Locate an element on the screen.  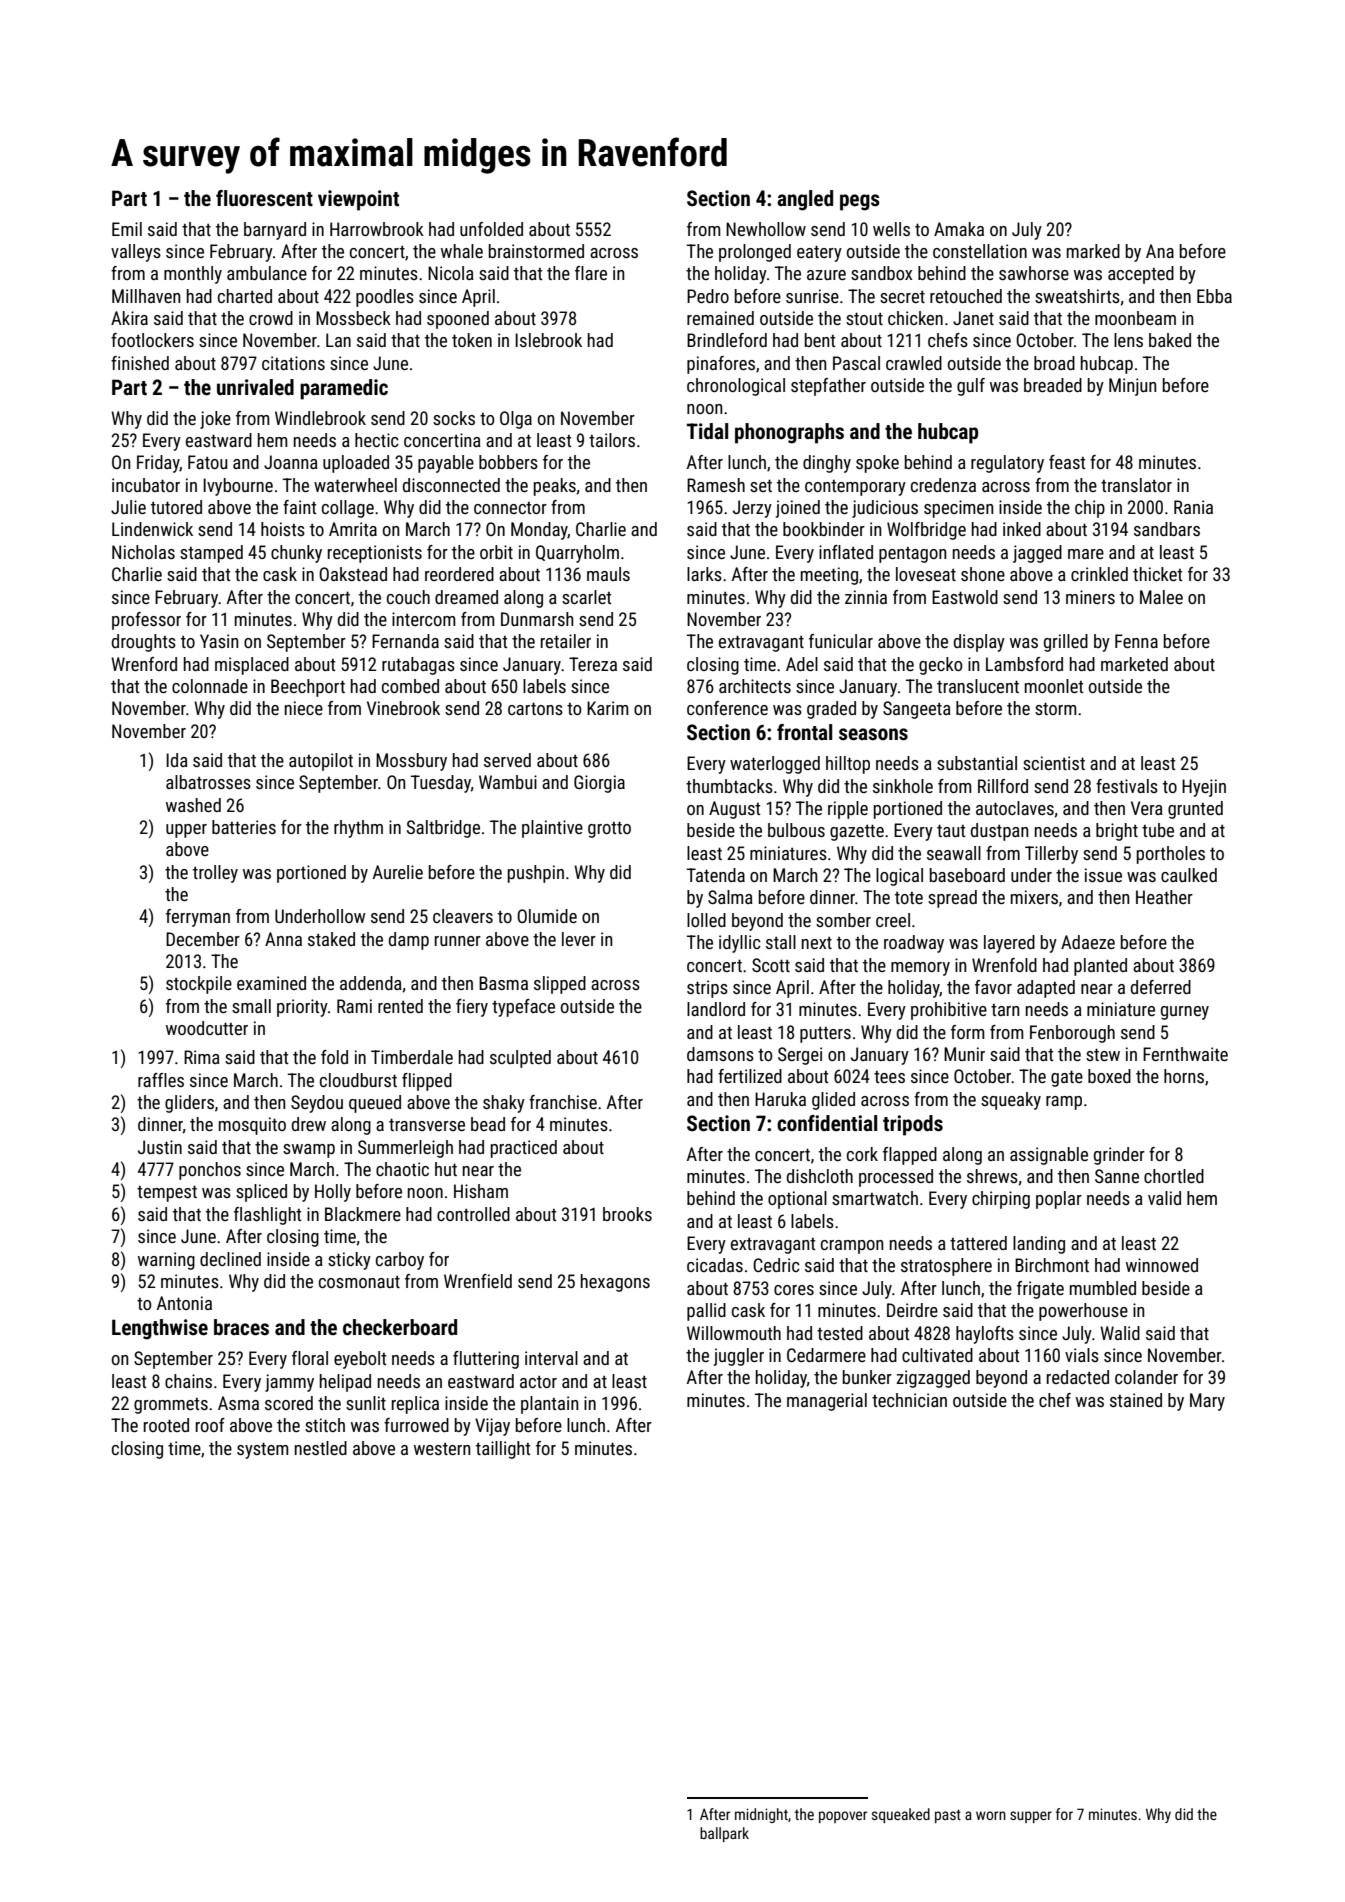
ballpark is located at coordinates (724, 1834).
